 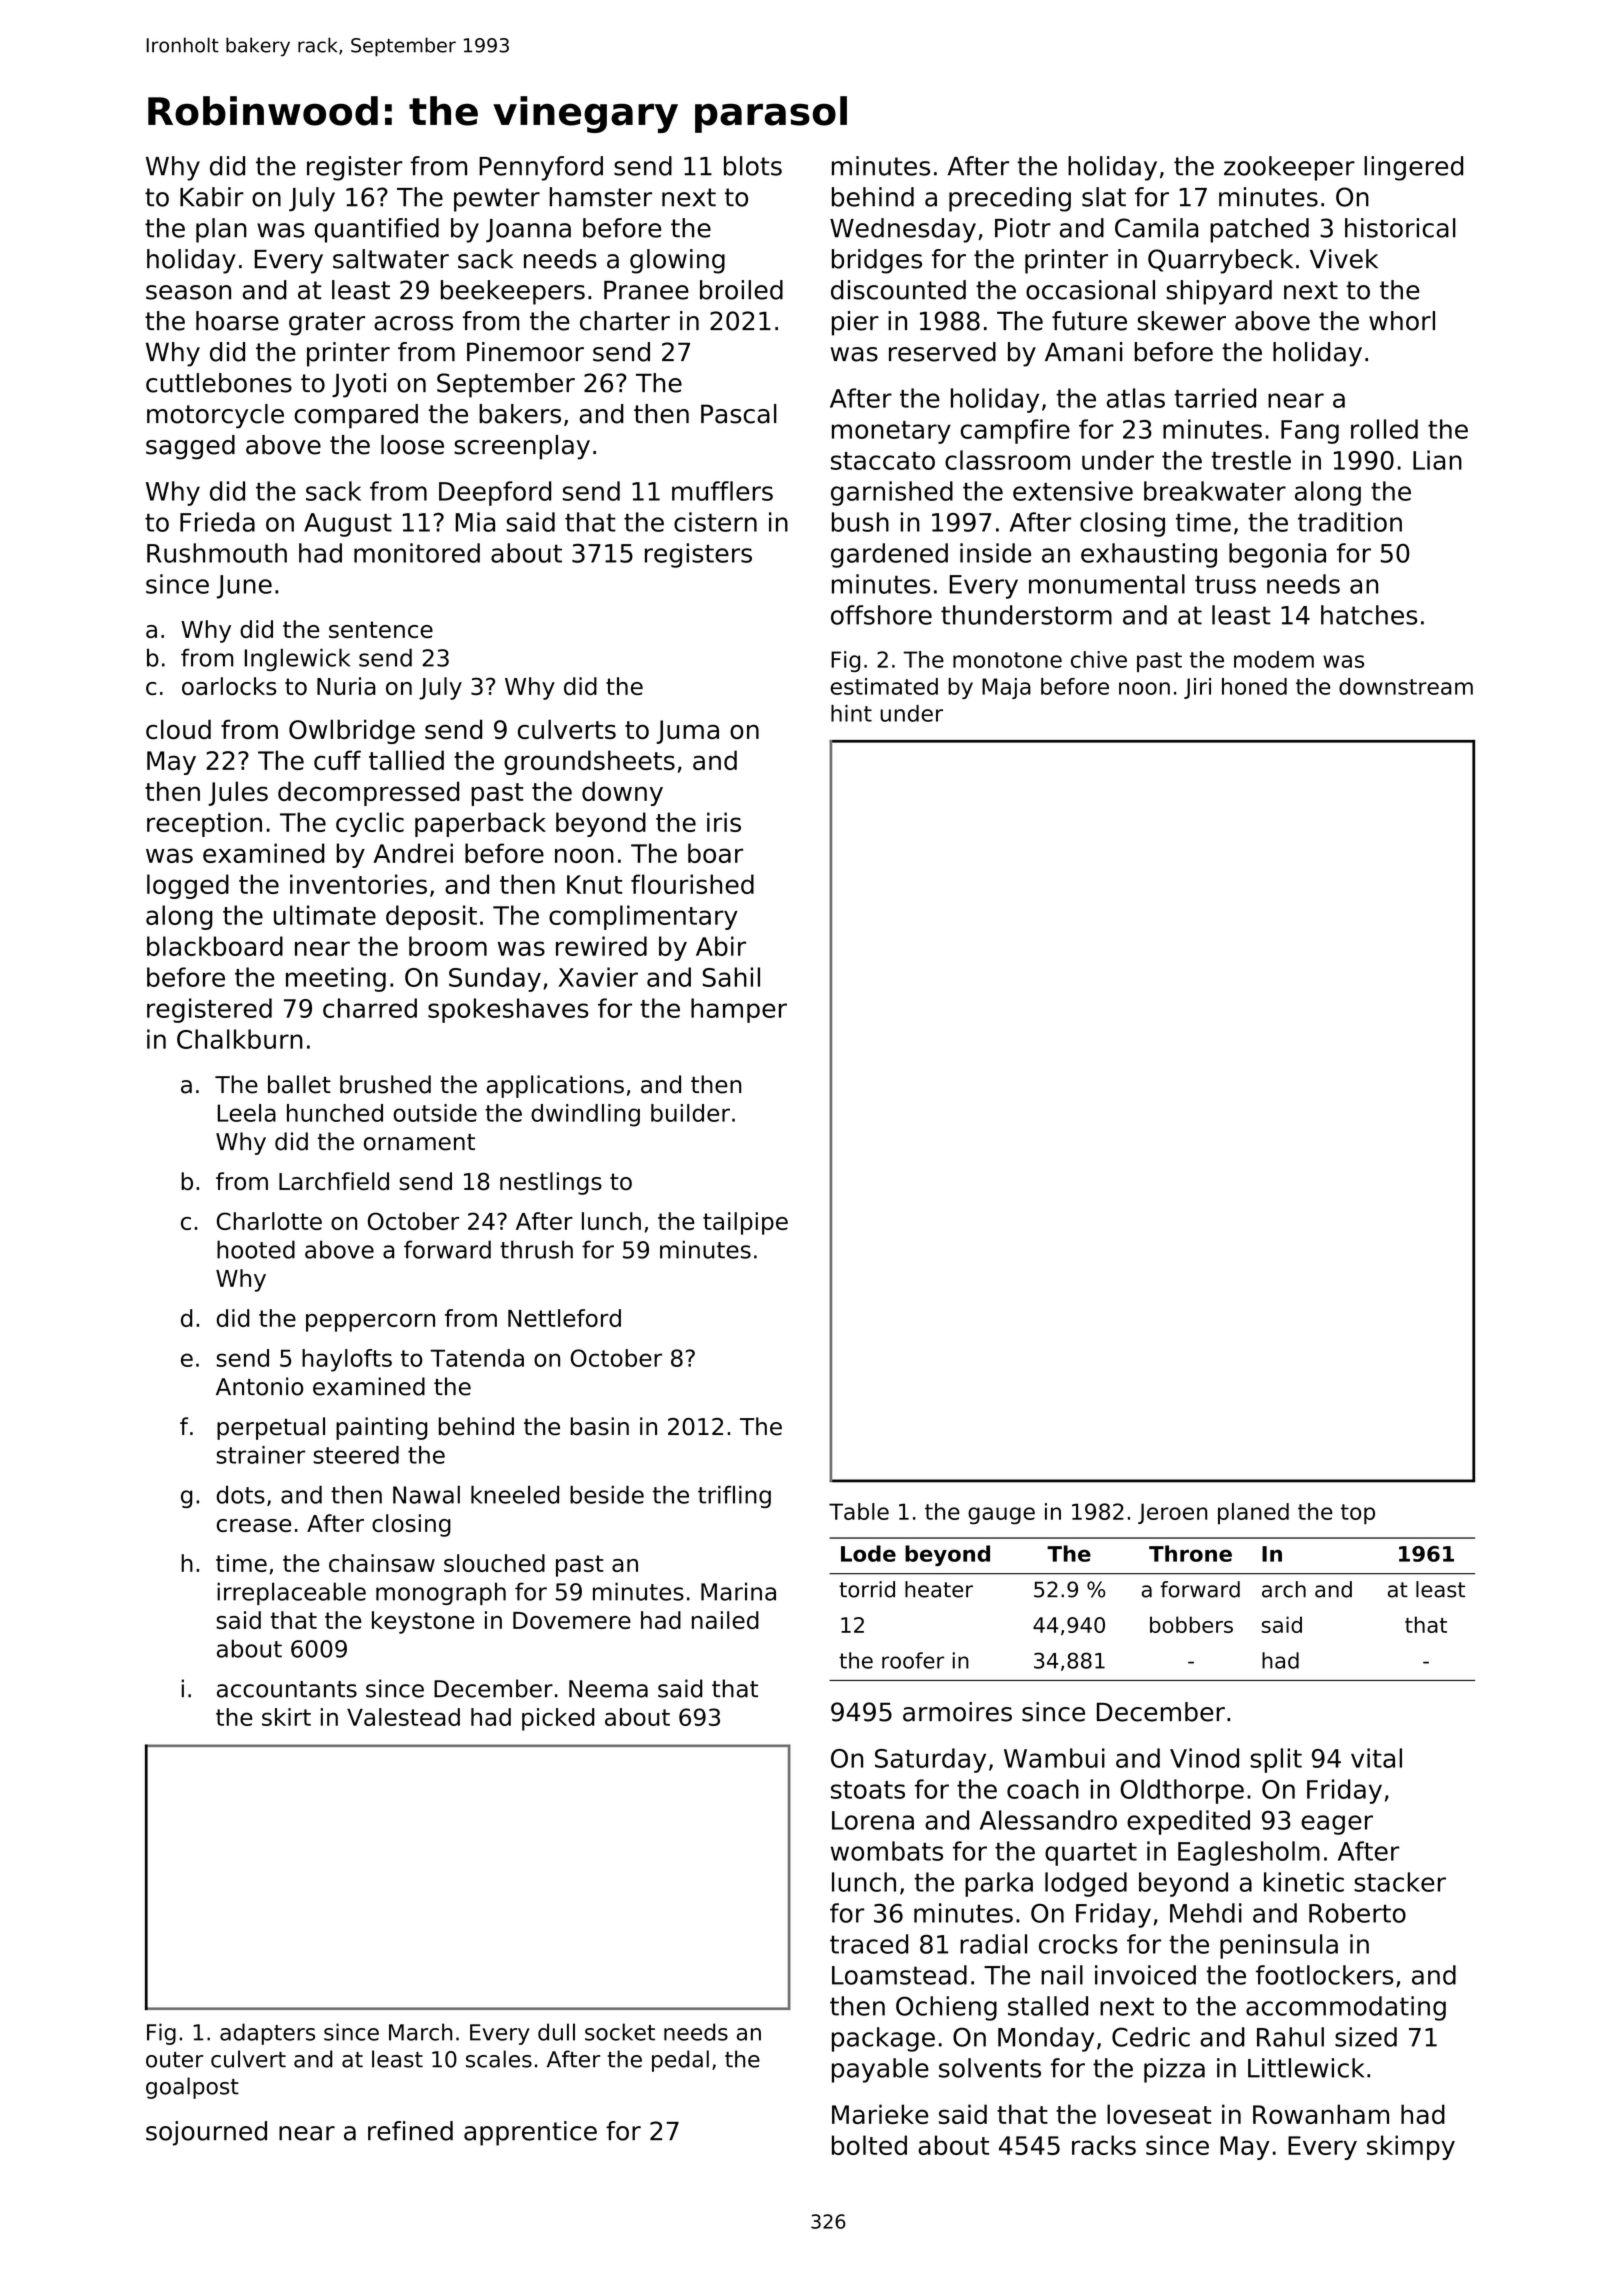 What do you see at coordinates (1254, 686) in the screenshot?
I see `honed` at bounding box center [1254, 686].
